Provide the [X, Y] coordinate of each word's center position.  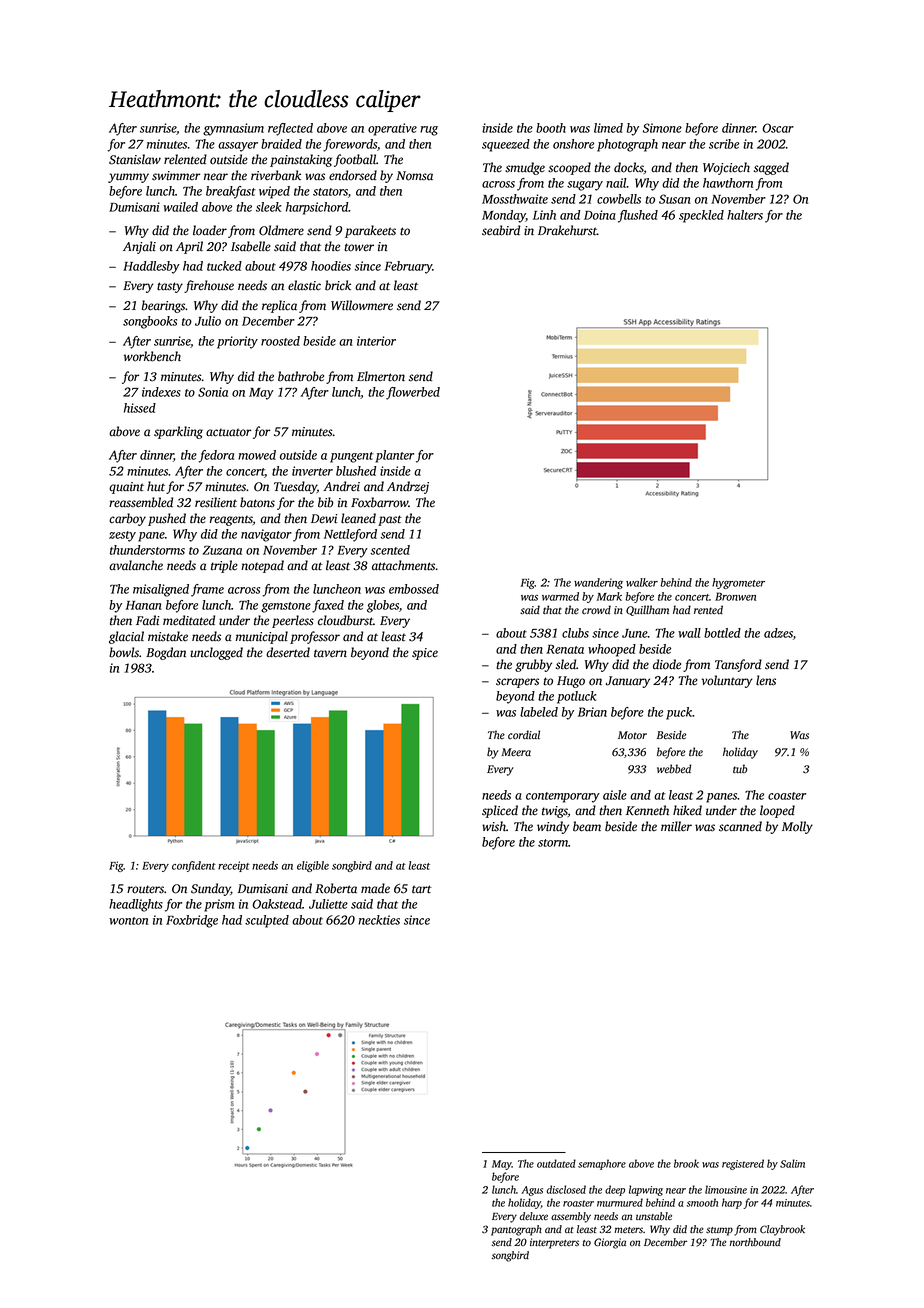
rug [429, 131]
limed [608, 128]
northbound [755, 1242]
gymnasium [233, 129]
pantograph [516, 1230]
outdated [556, 1163]
